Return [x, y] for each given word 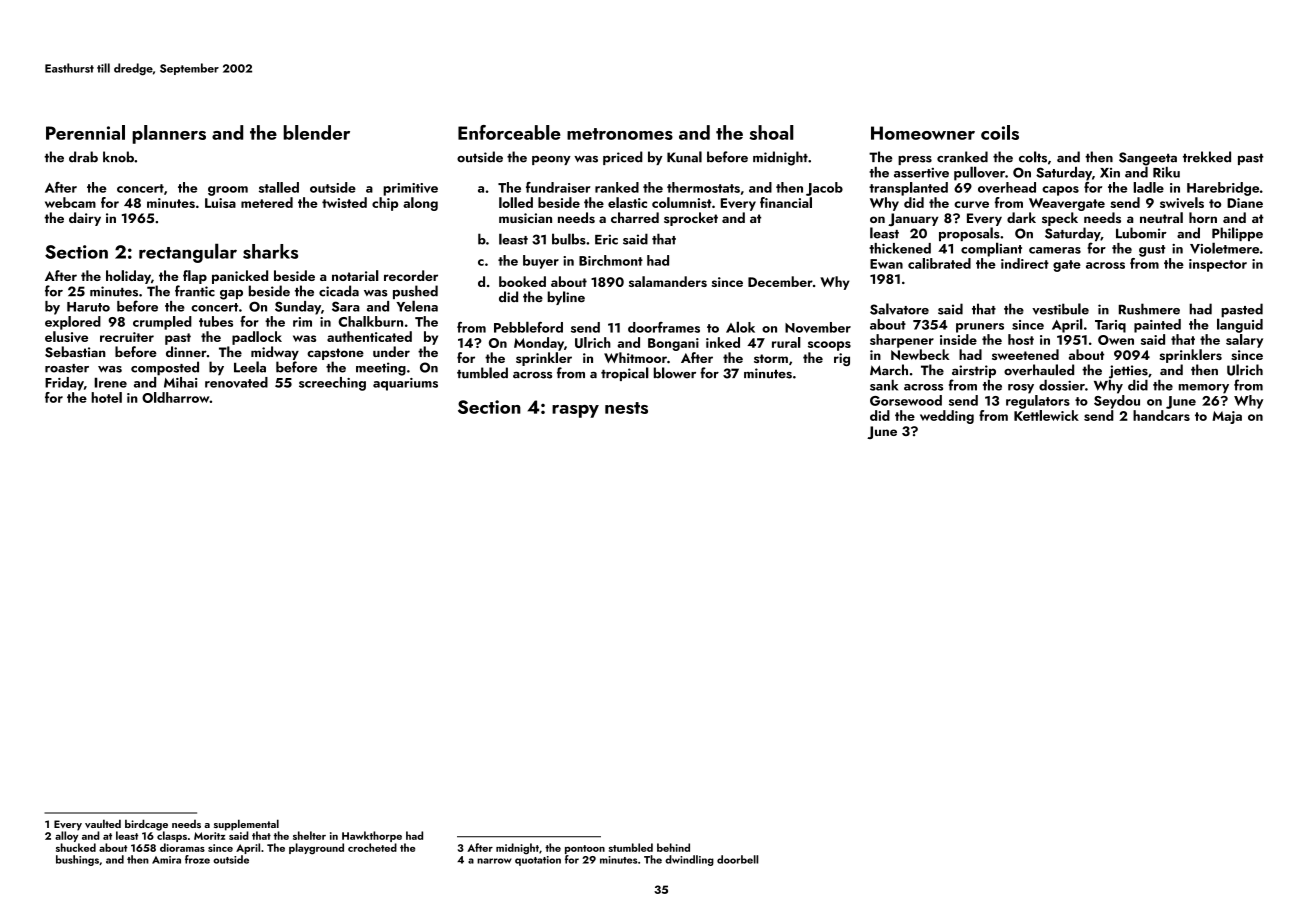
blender [316, 132]
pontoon [585, 849]
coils [1000, 132]
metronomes [620, 134]
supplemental [246, 825]
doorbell [737, 859]
